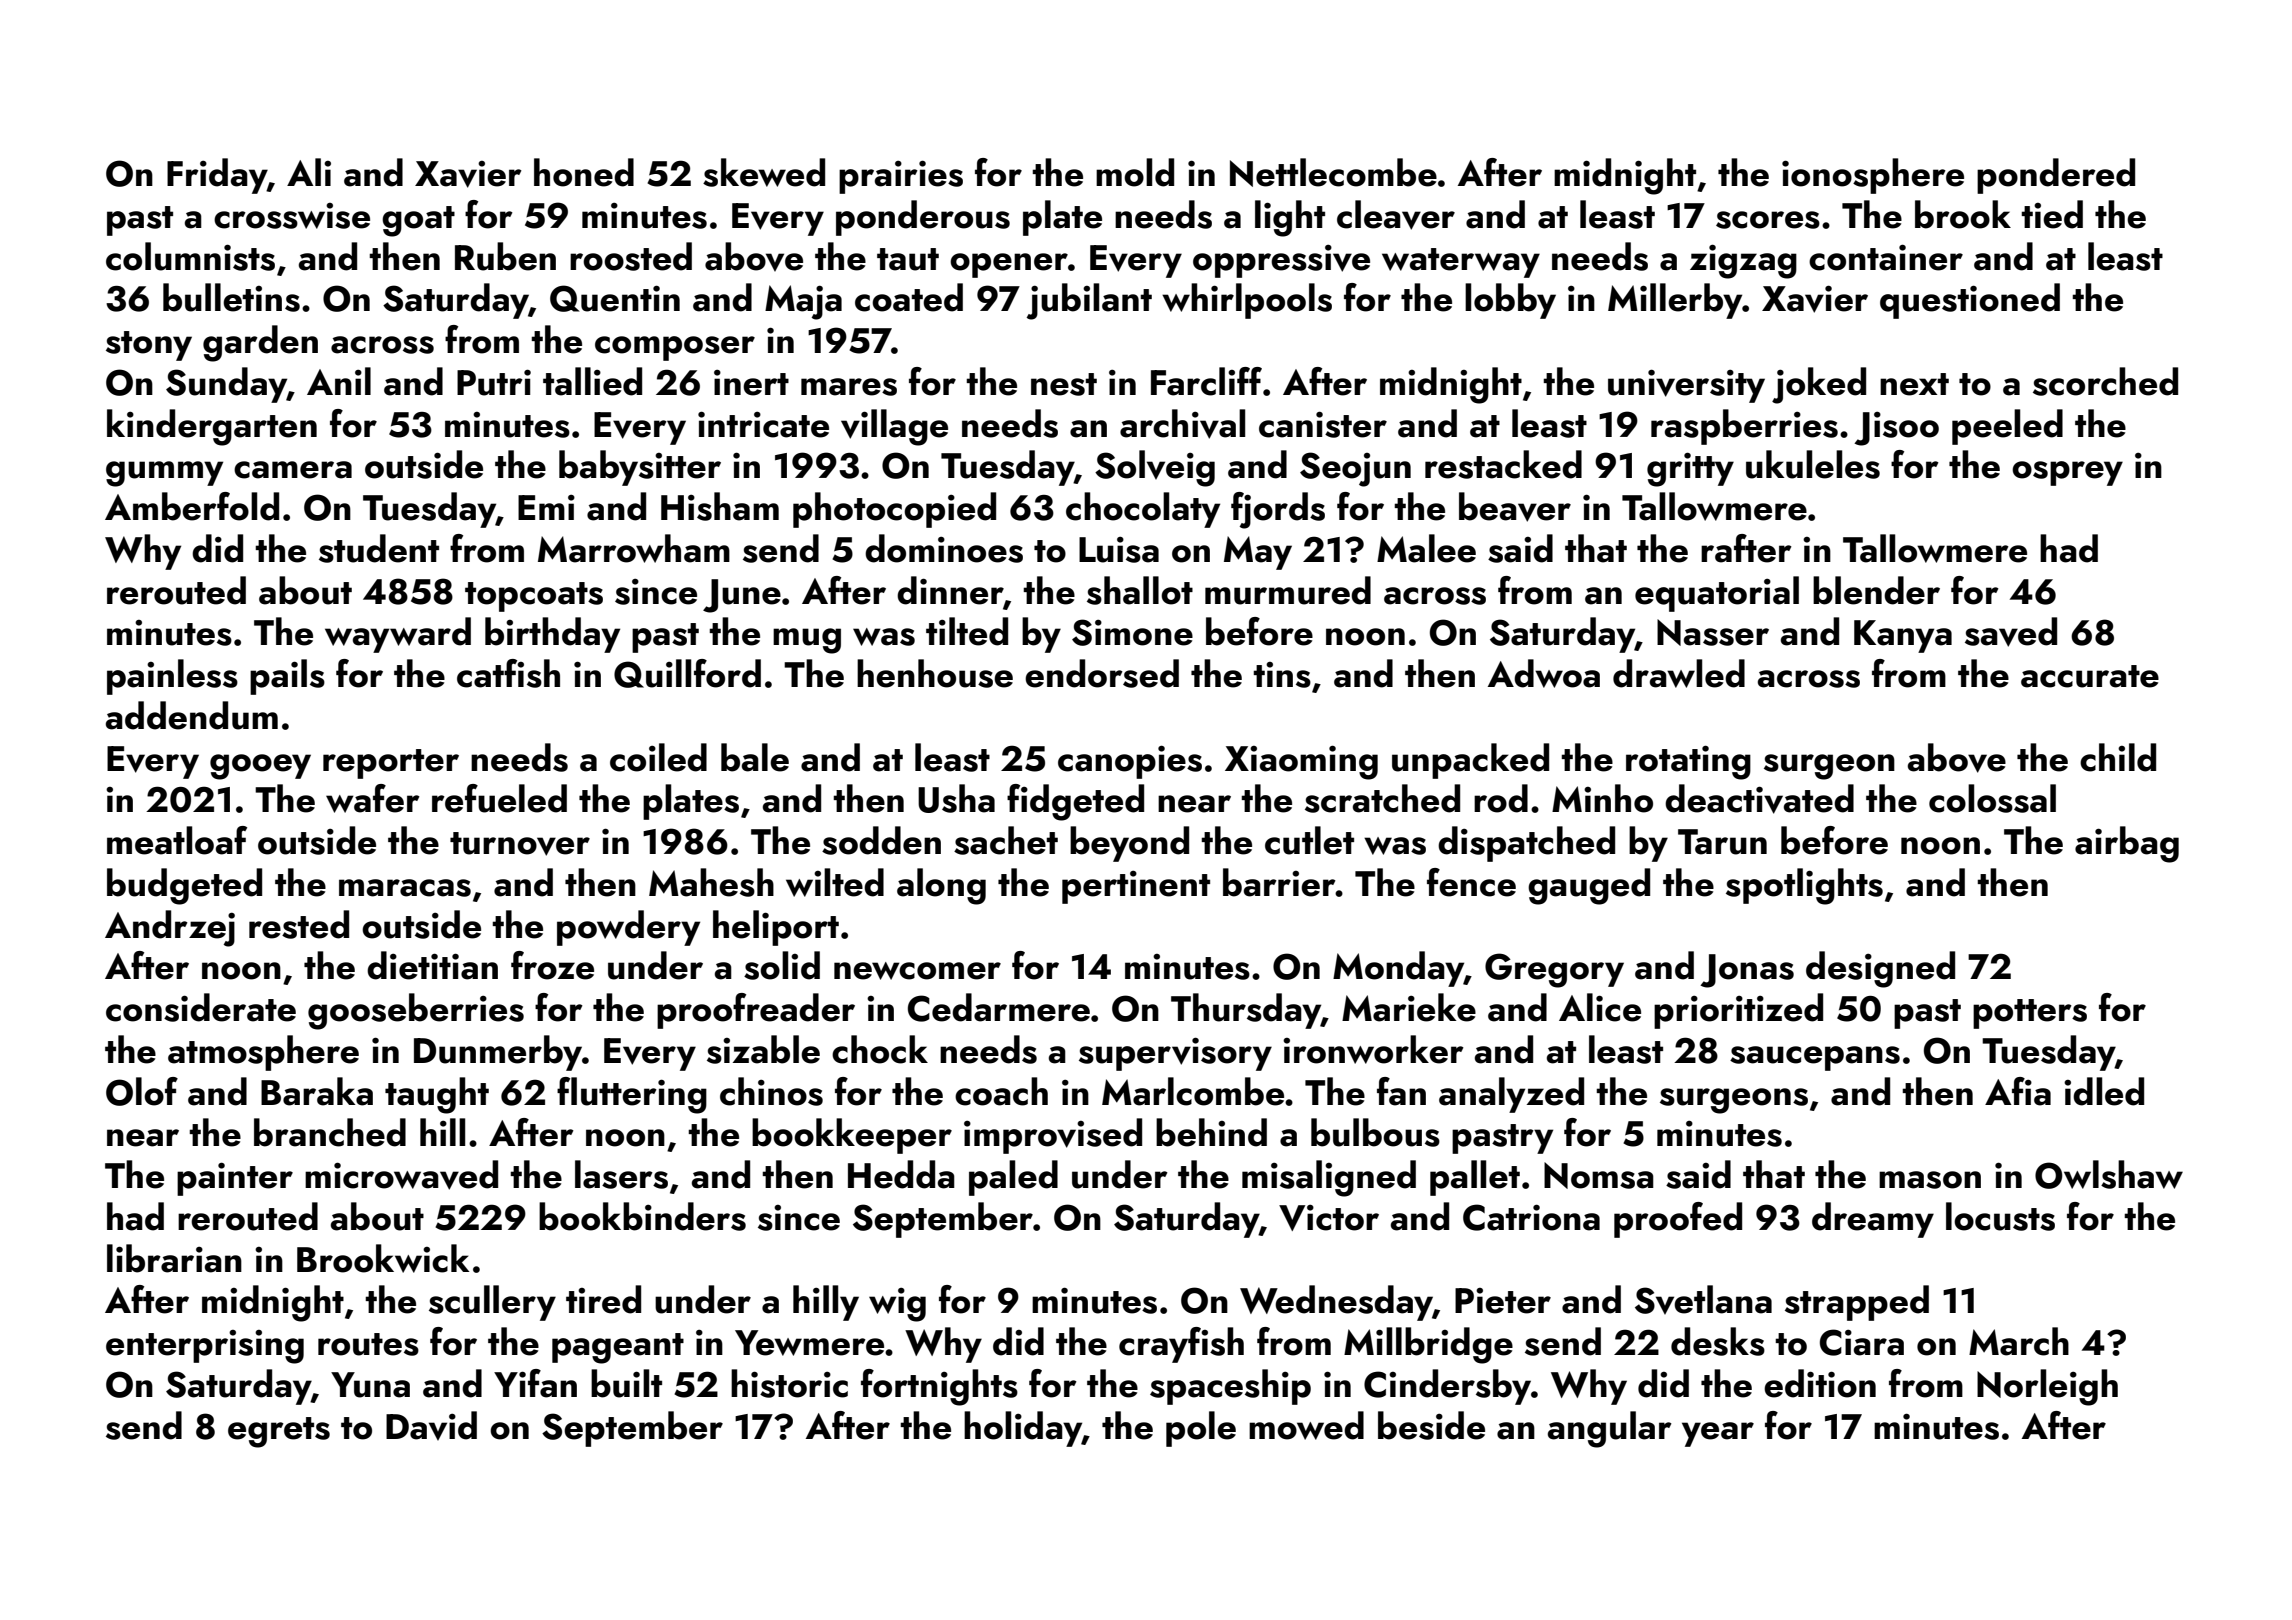  What do you see at coordinates (2056, 176) in the screenshot?
I see `pondered` at bounding box center [2056, 176].
